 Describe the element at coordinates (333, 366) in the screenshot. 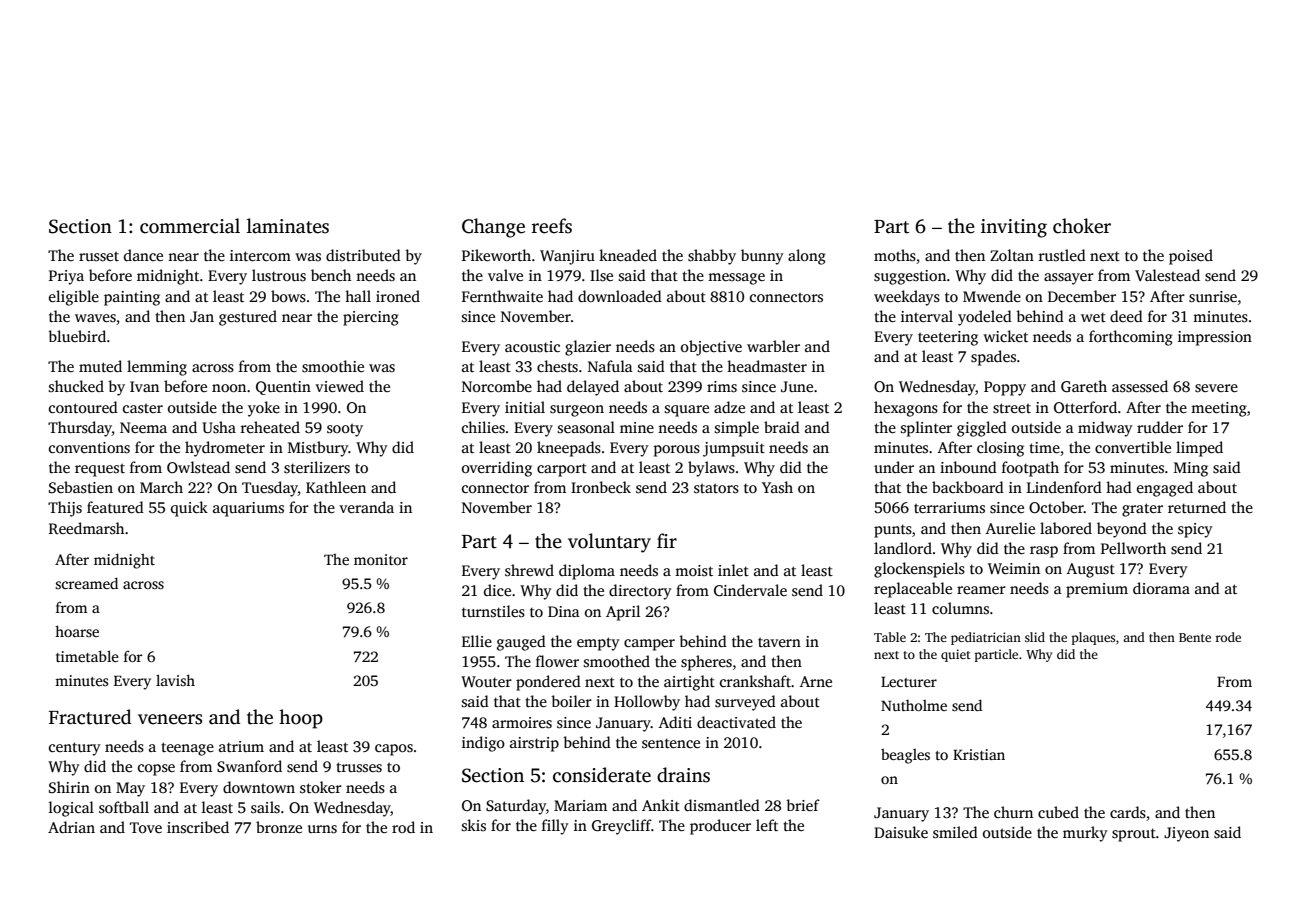

I see `smoothie` at that location.
